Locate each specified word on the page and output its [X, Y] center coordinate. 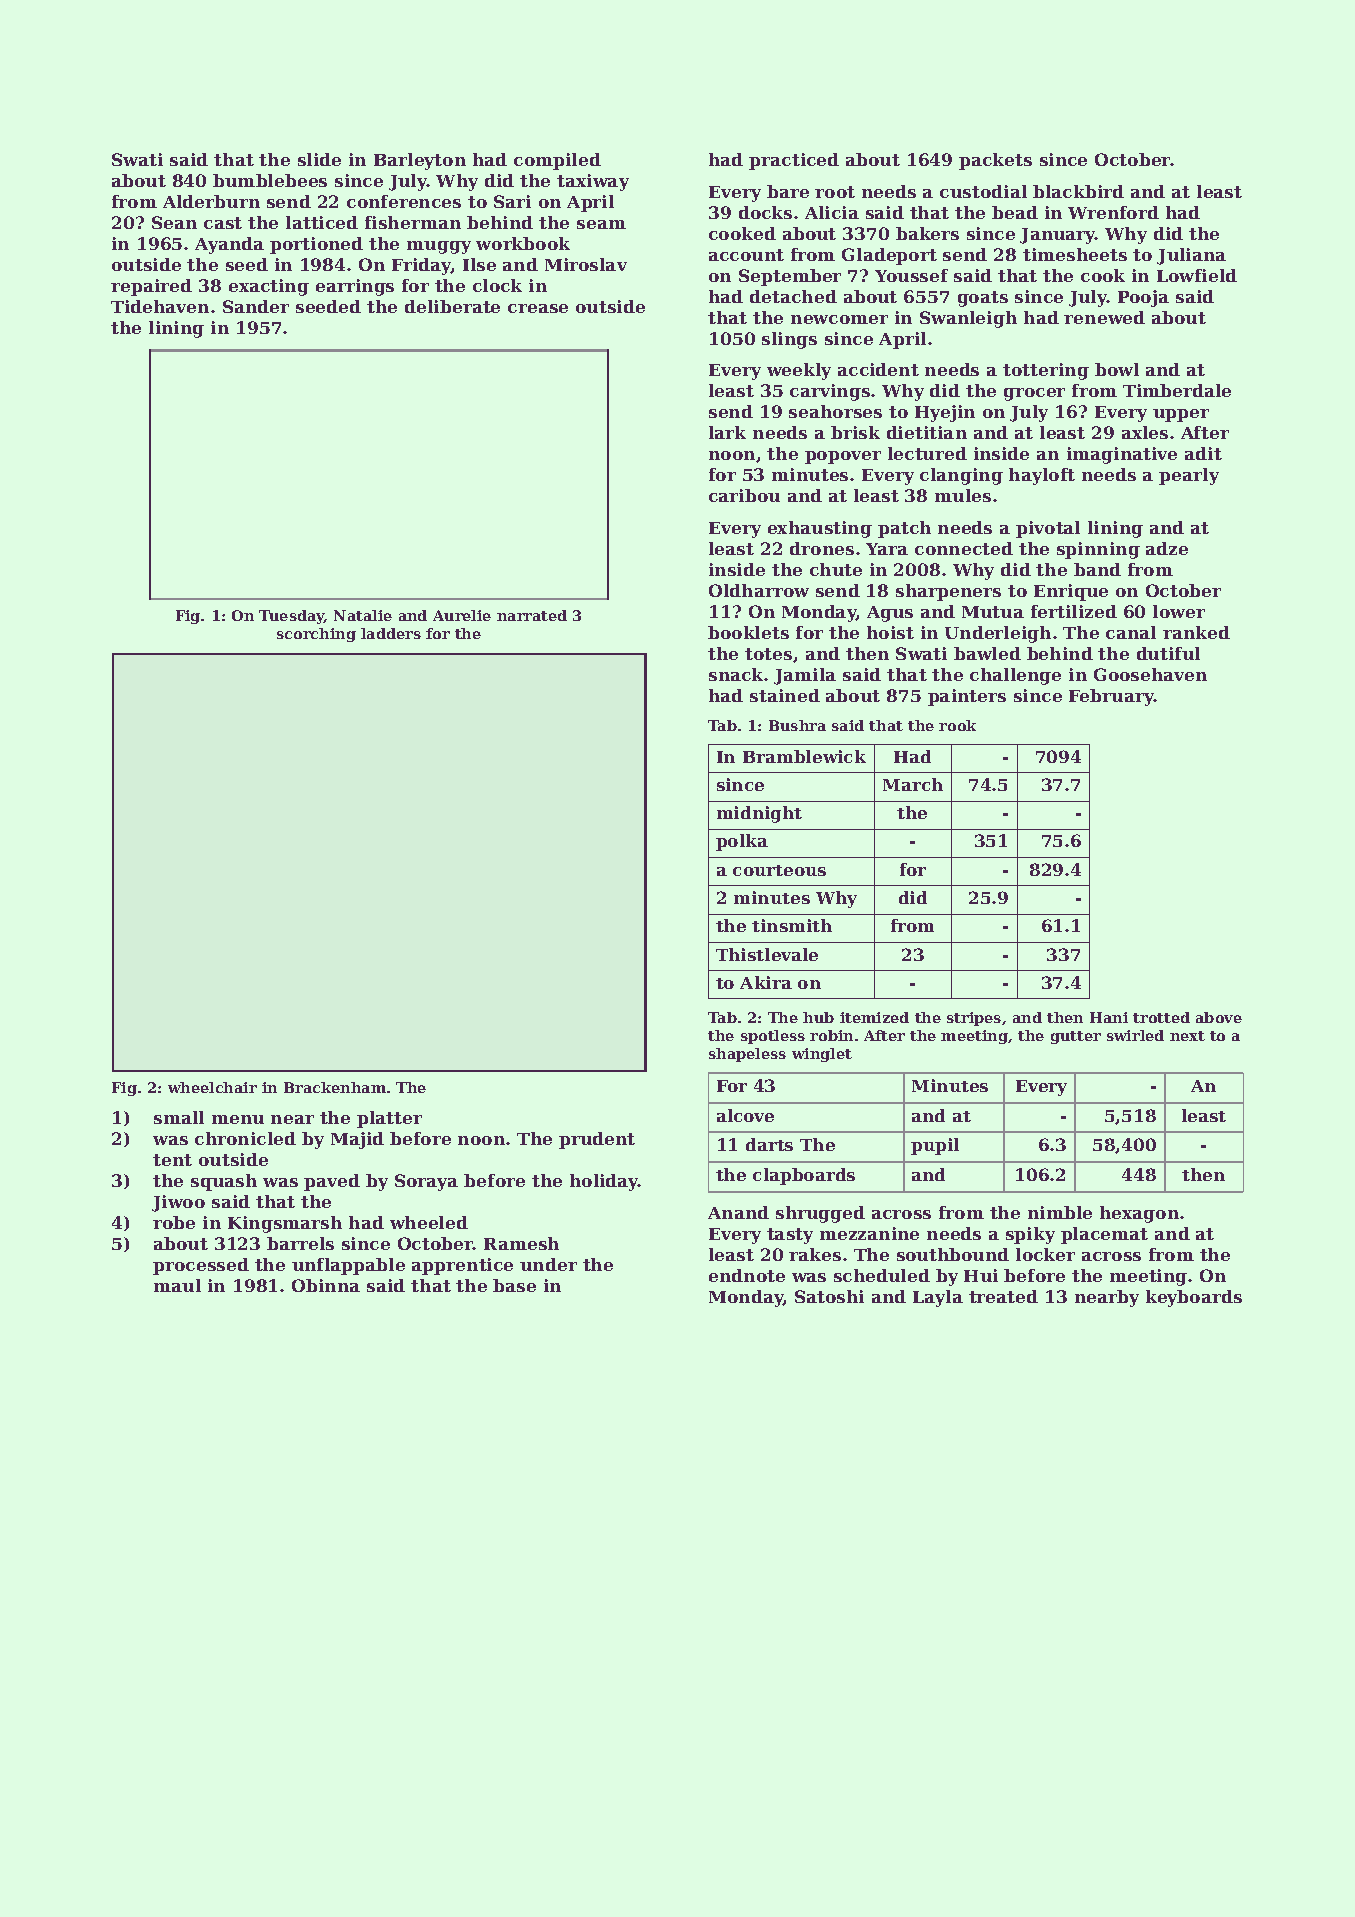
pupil [935, 1146]
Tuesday [292, 617]
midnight [759, 814]
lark [727, 432]
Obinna [326, 1285]
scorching [316, 635]
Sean [174, 222]
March [913, 784]
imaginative [1122, 455]
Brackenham [335, 1087]
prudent [597, 1140]
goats [983, 299]
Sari [512, 201]
